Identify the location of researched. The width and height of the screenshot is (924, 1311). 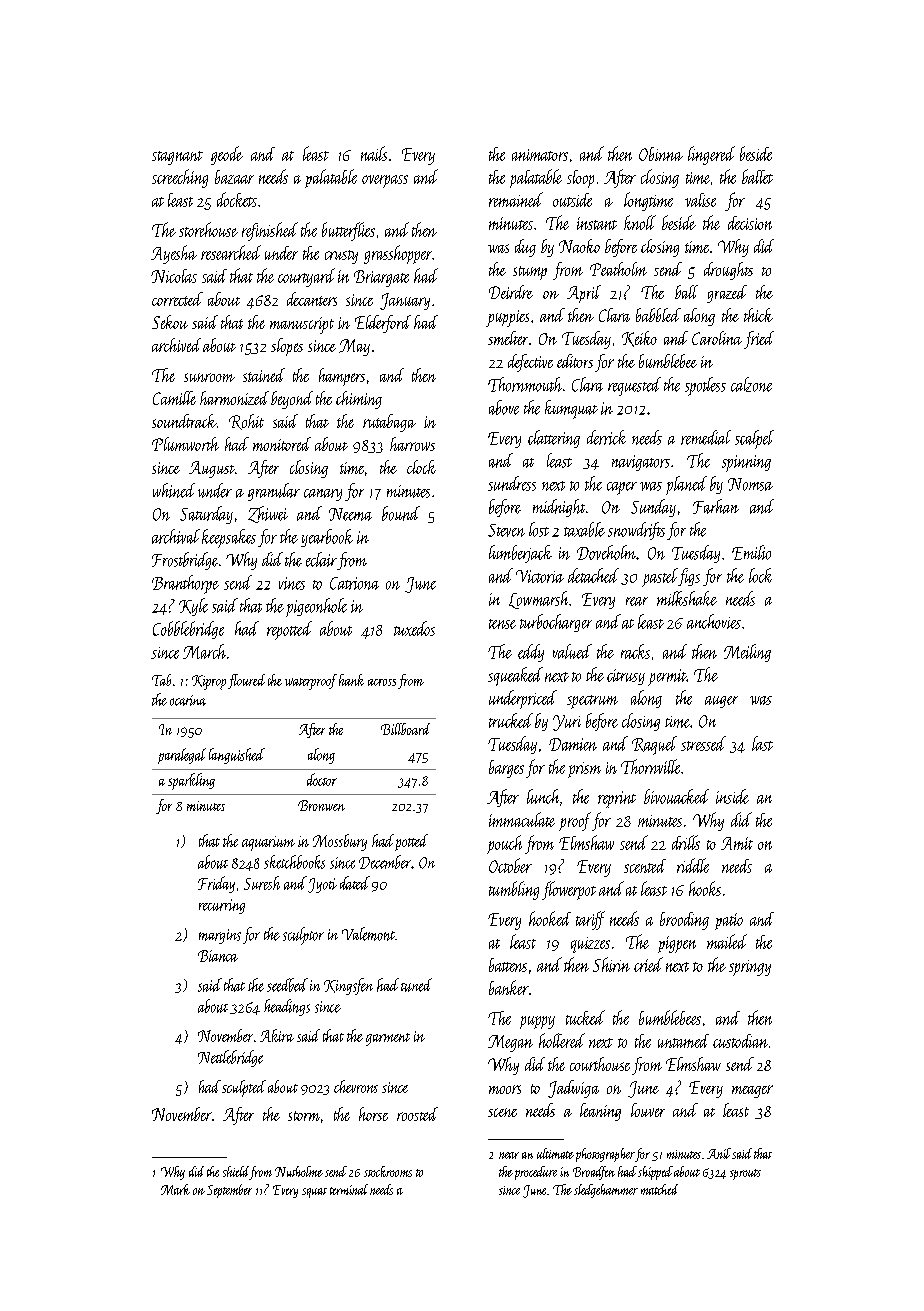
(231, 252).
